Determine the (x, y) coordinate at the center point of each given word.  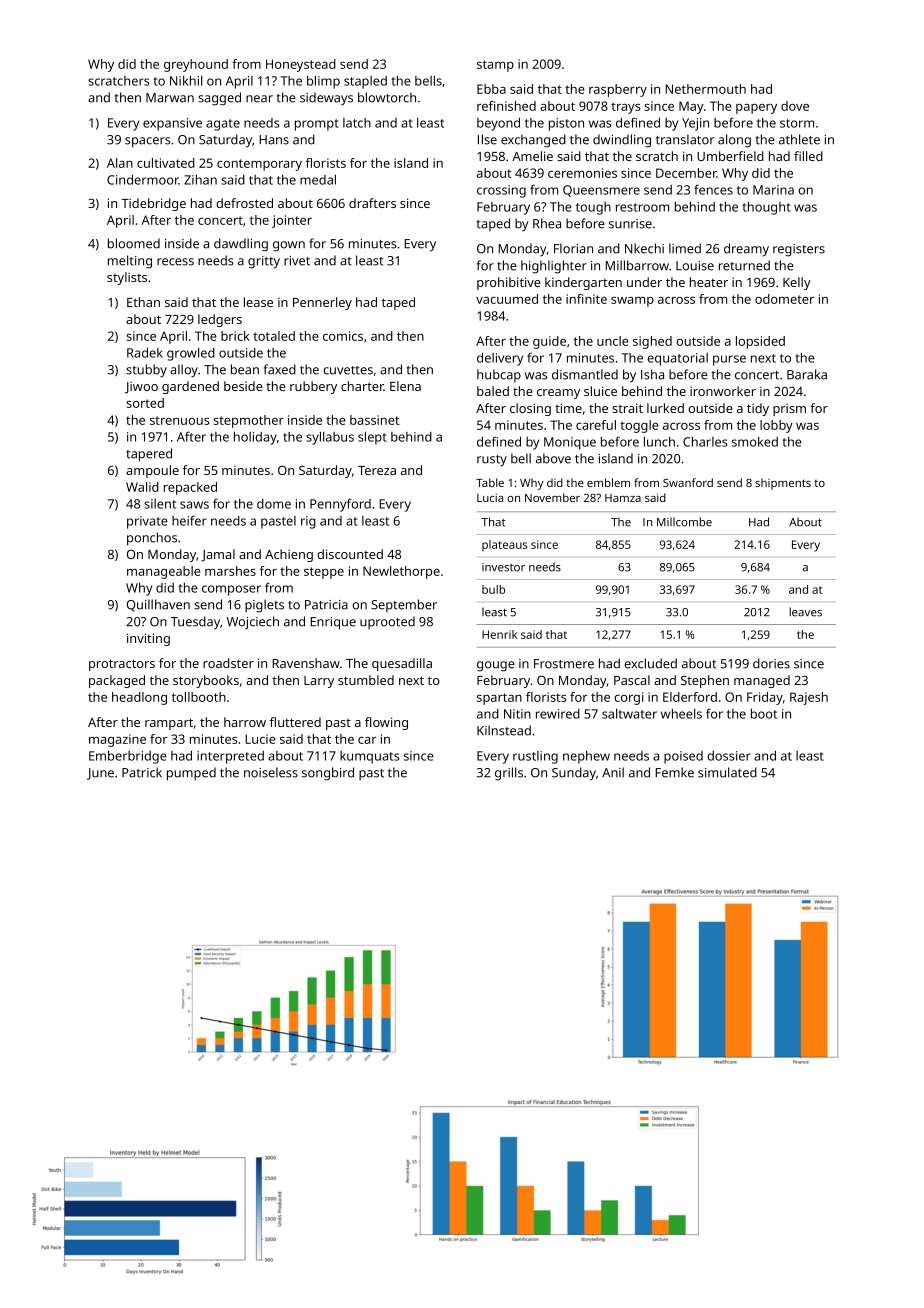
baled (493, 391)
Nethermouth (705, 89)
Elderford (690, 697)
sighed (652, 342)
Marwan (170, 98)
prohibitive (509, 283)
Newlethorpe (401, 572)
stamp (495, 66)
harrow (245, 722)
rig (308, 522)
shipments (783, 484)
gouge (496, 666)
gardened (190, 387)
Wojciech (253, 623)
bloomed (134, 243)
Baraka (807, 374)
